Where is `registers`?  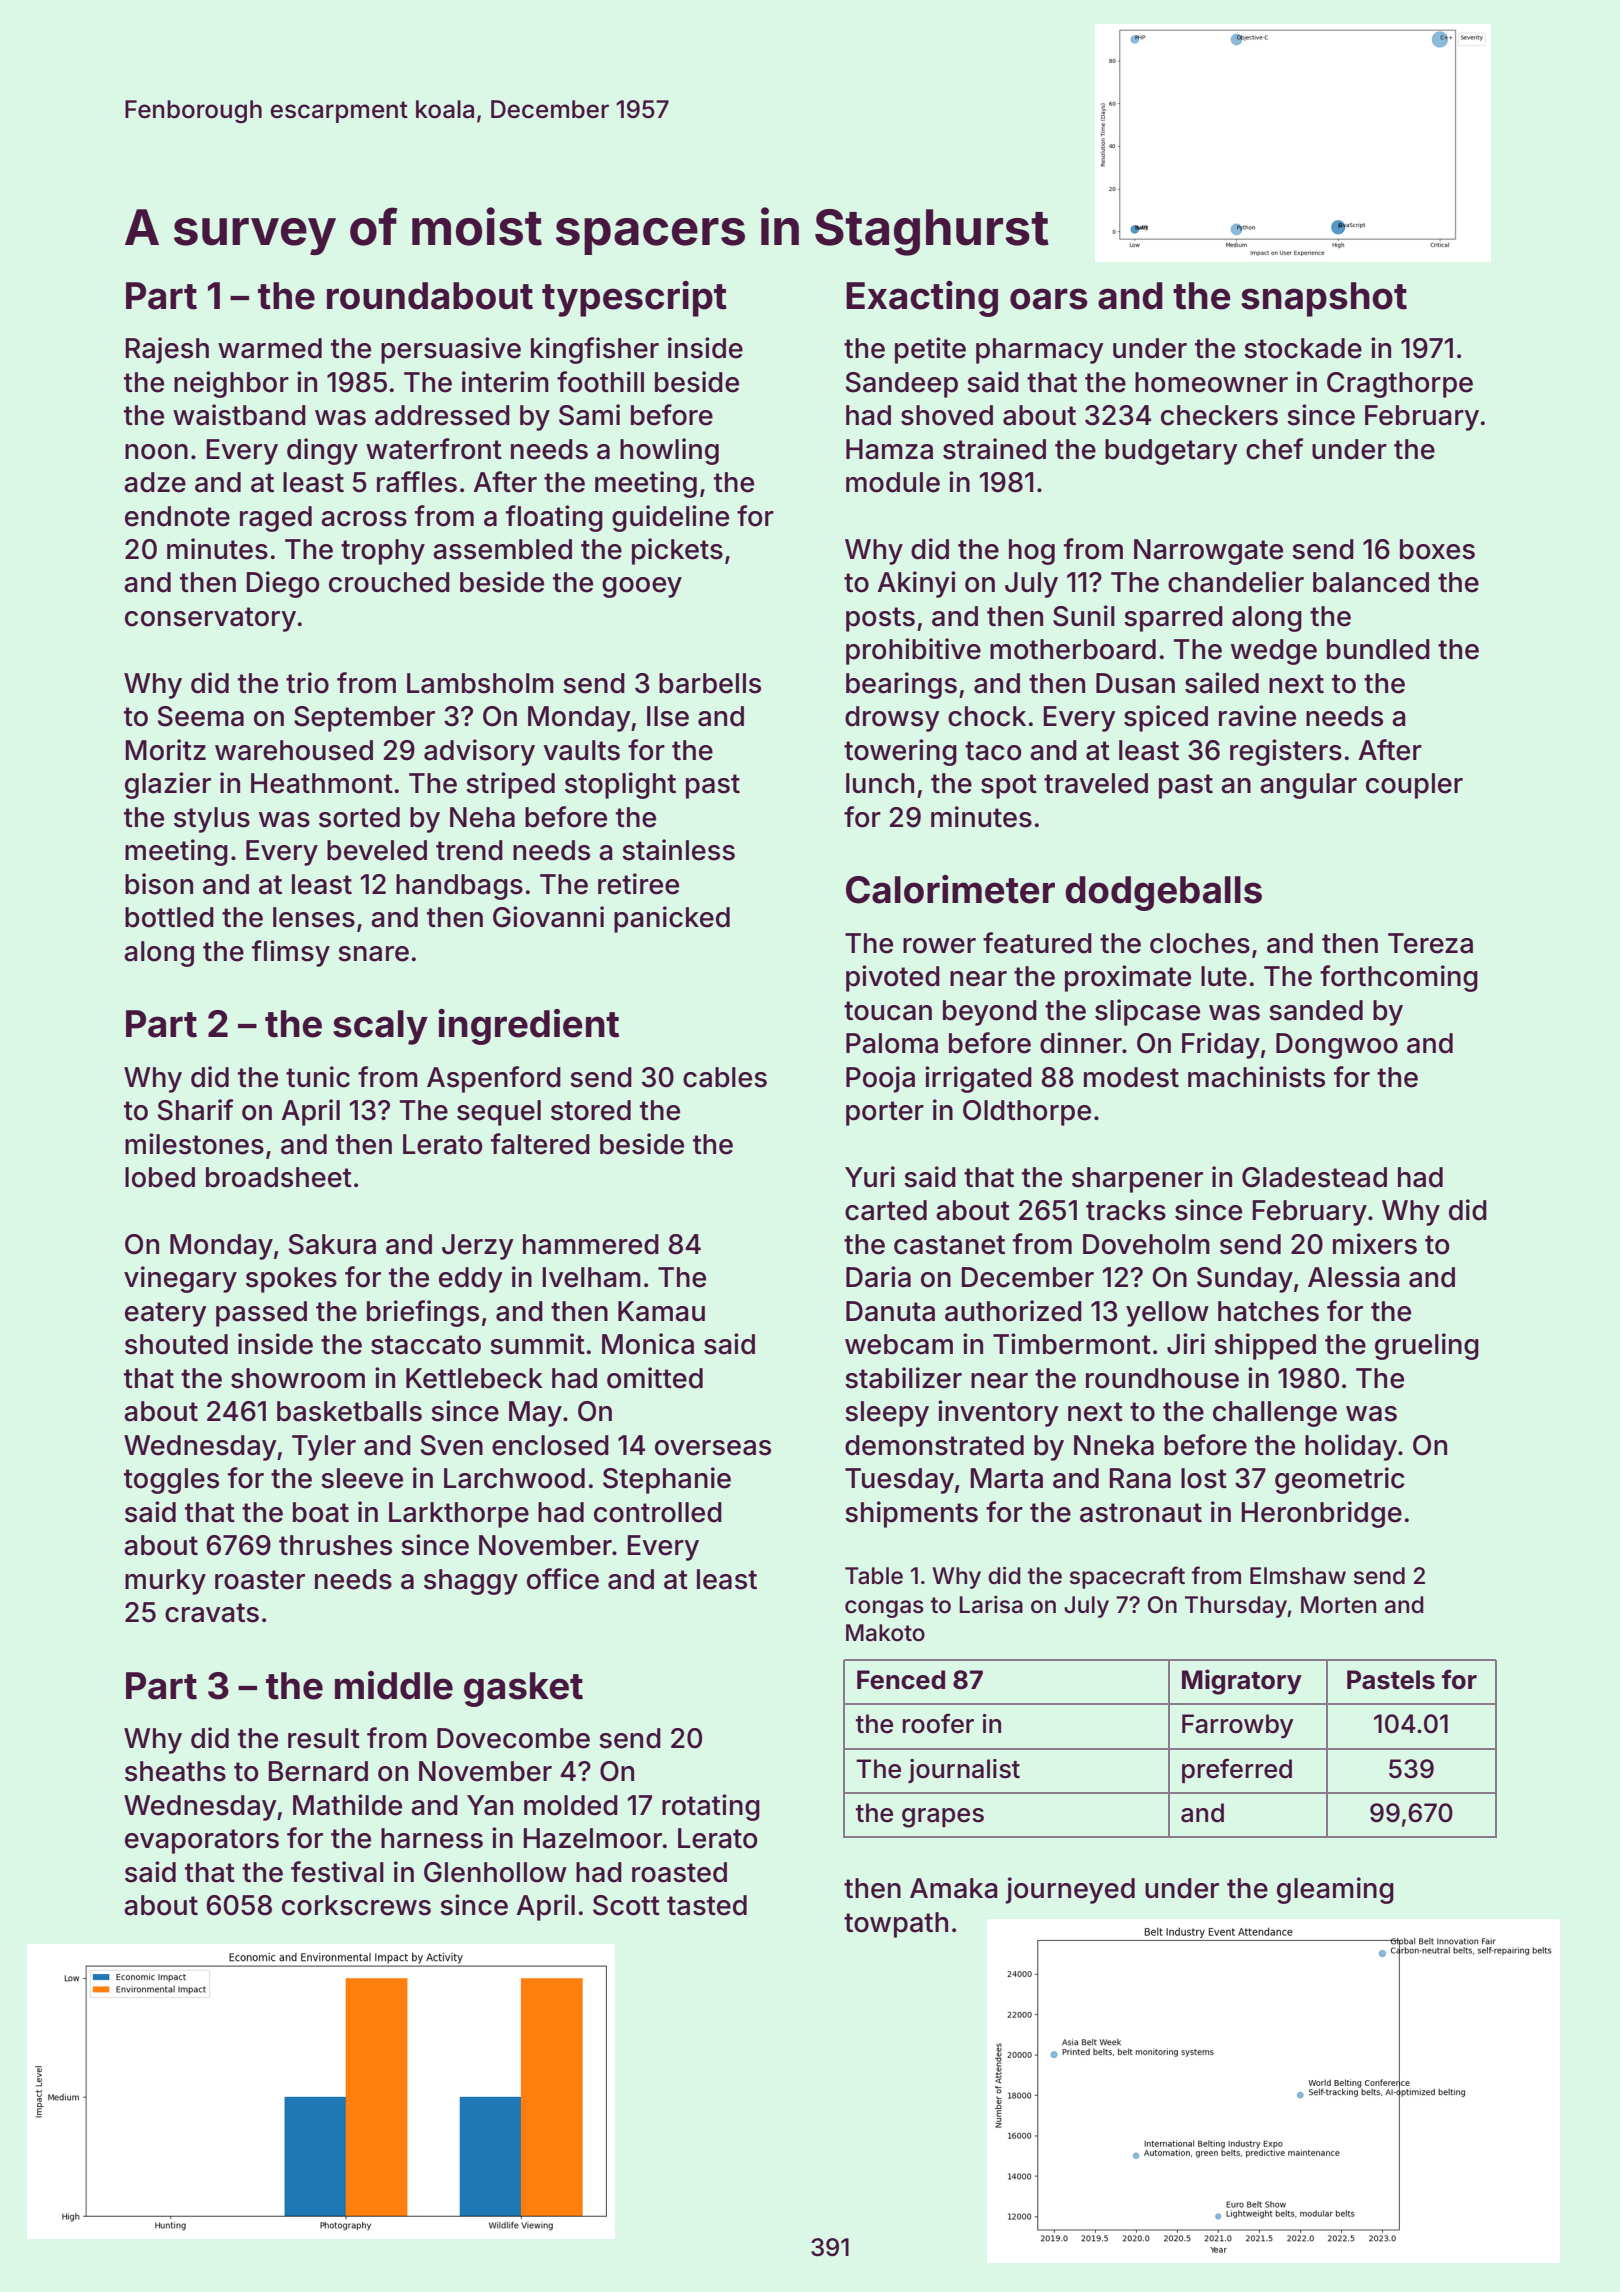
registers is located at coordinates (1286, 752).
